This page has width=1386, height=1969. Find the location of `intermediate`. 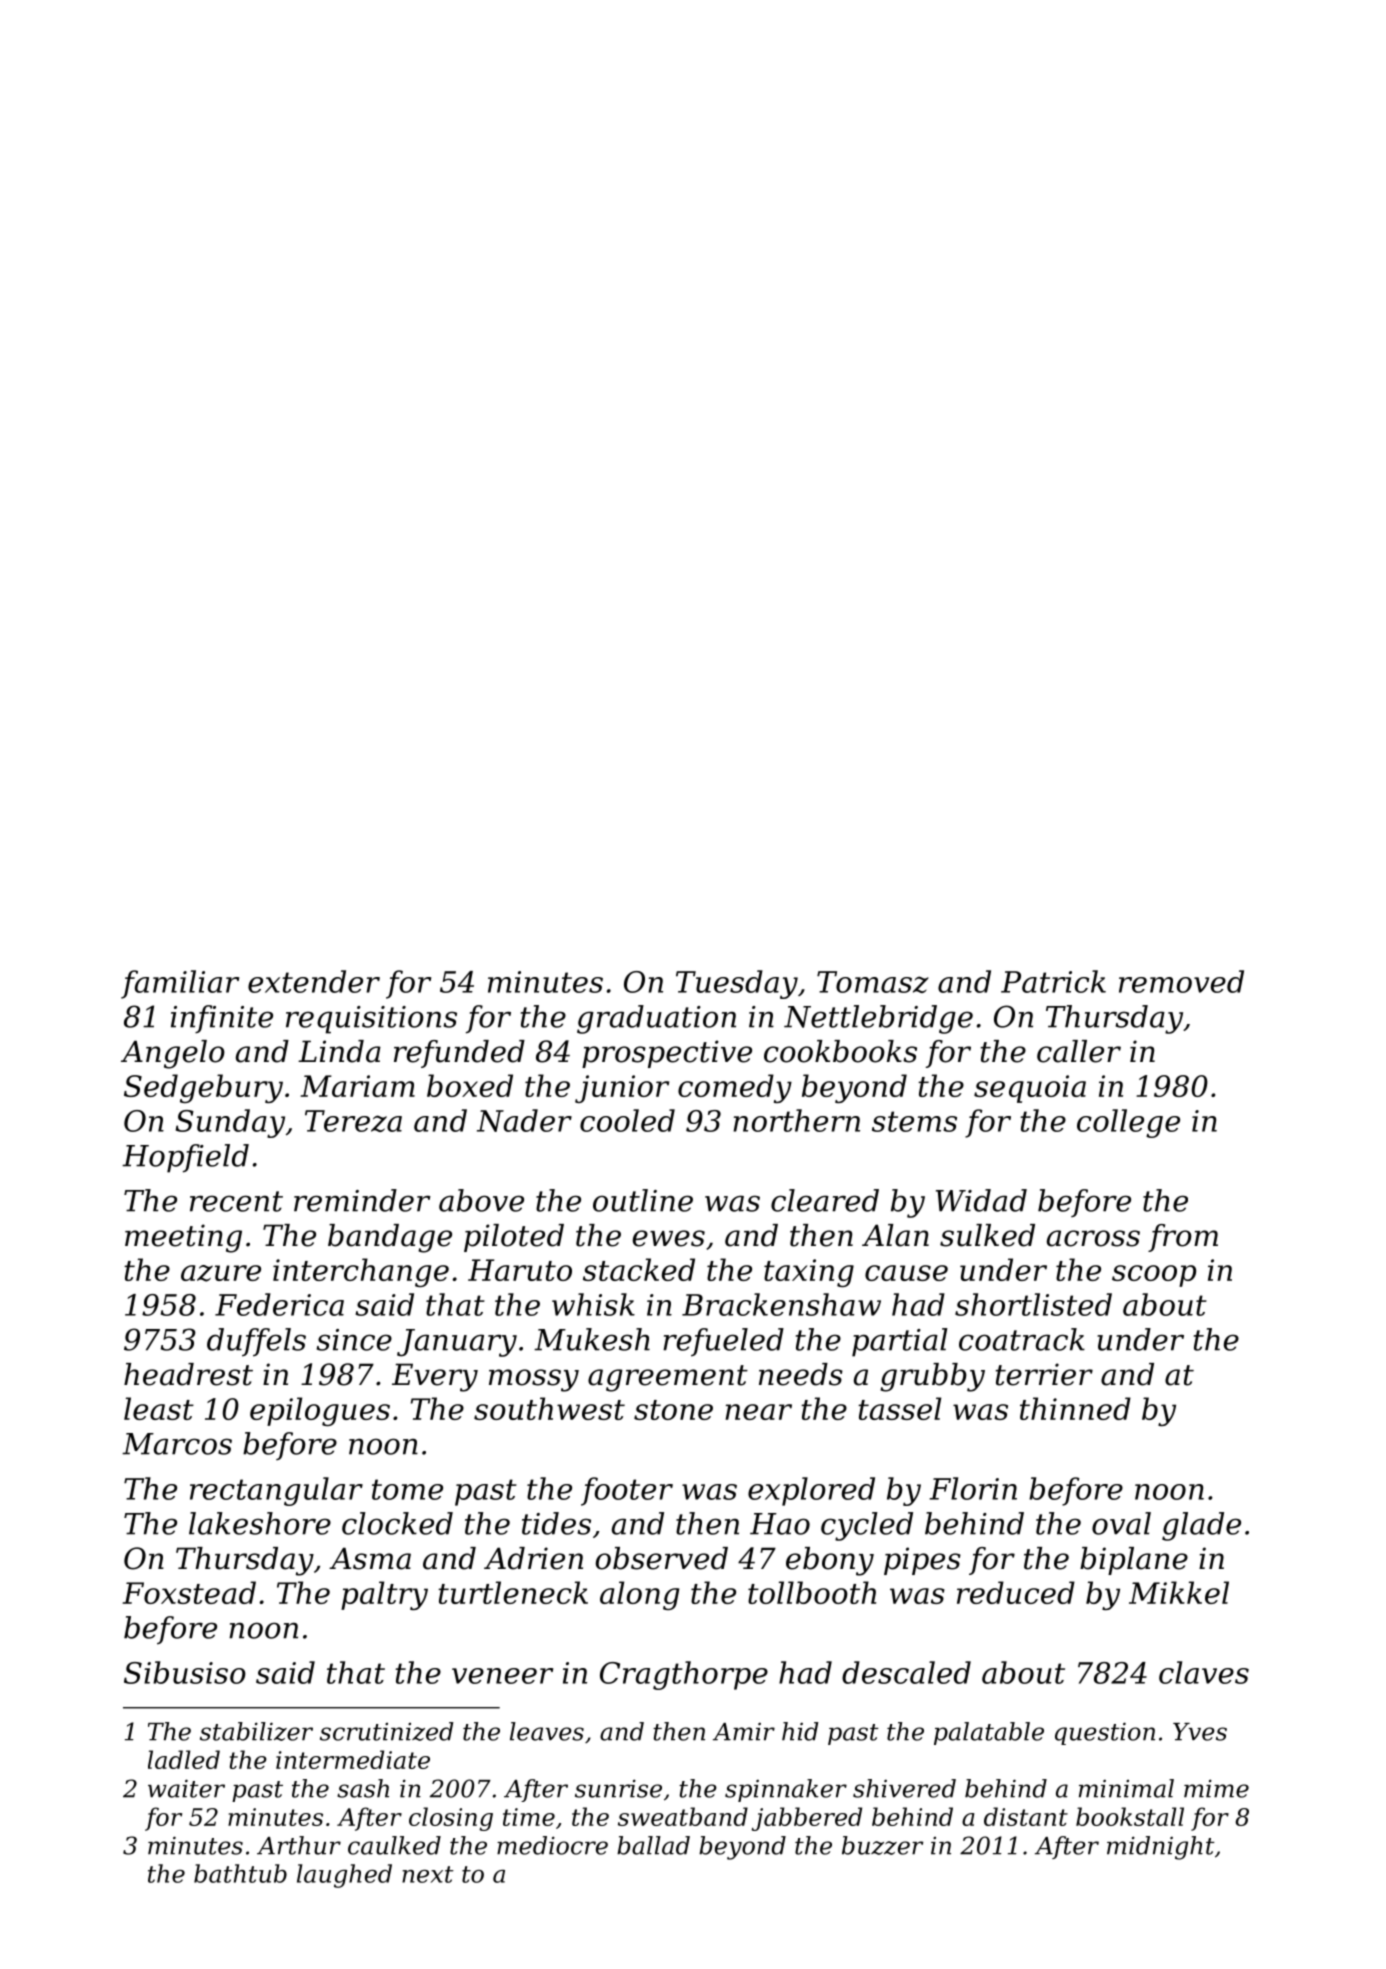

intermediate is located at coordinates (353, 1759).
